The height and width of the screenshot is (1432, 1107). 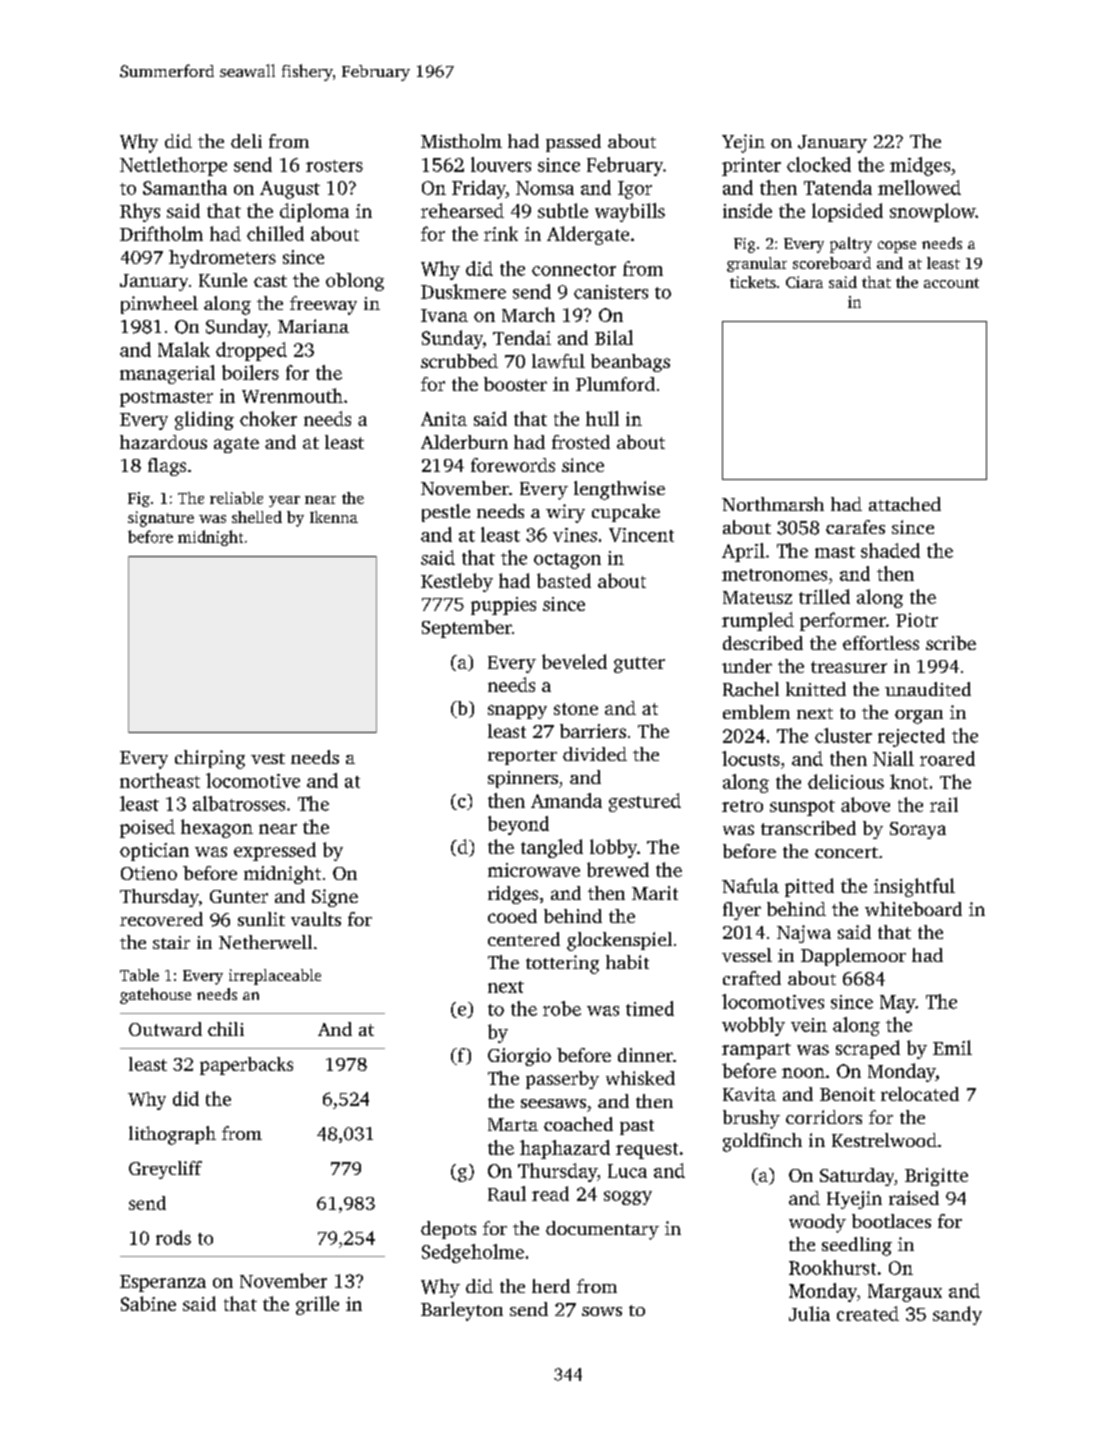 I want to click on whiteboard, so click(x=913, y=909).
